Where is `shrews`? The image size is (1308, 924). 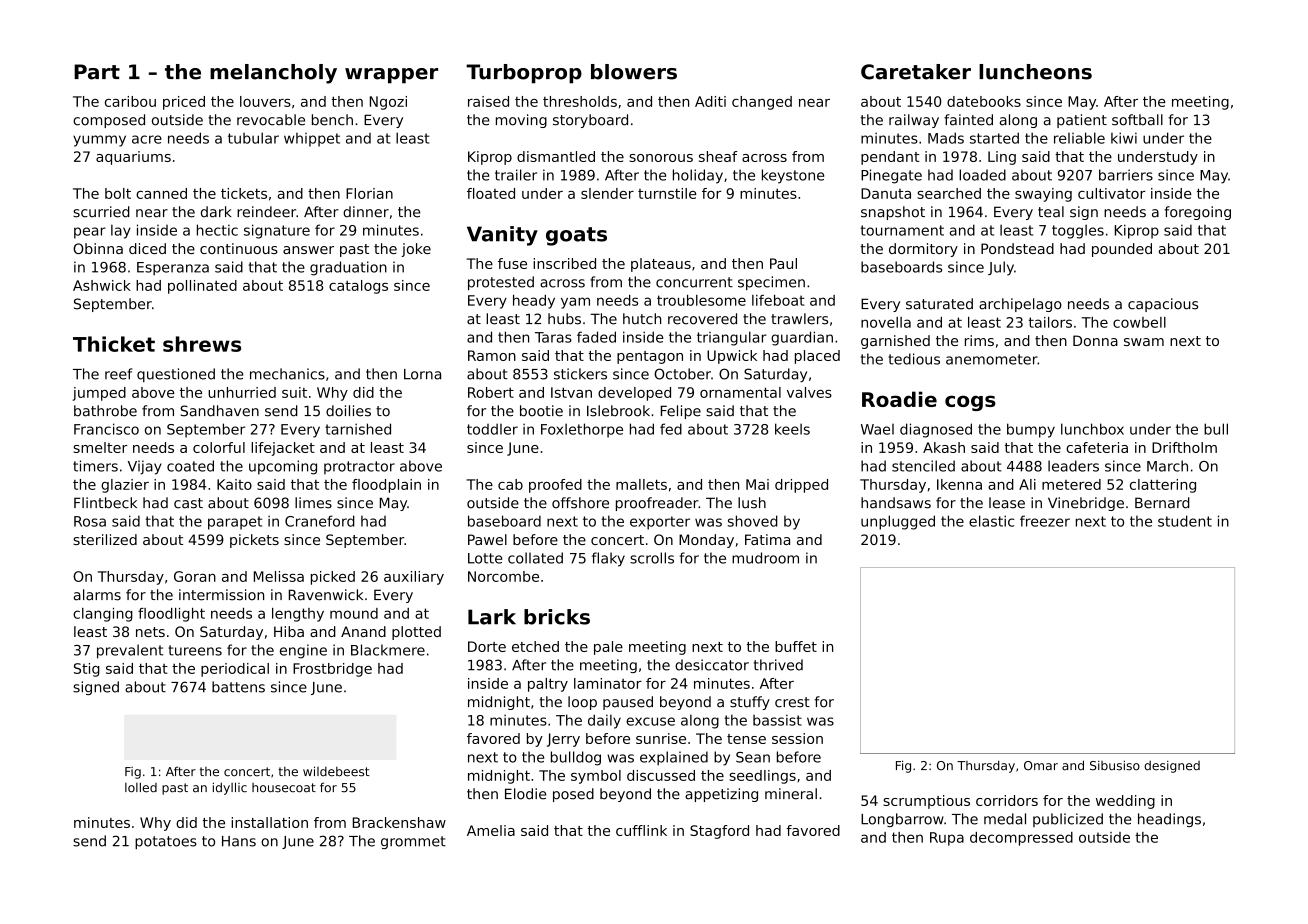 shrews is located at coordinates (202, 344).
